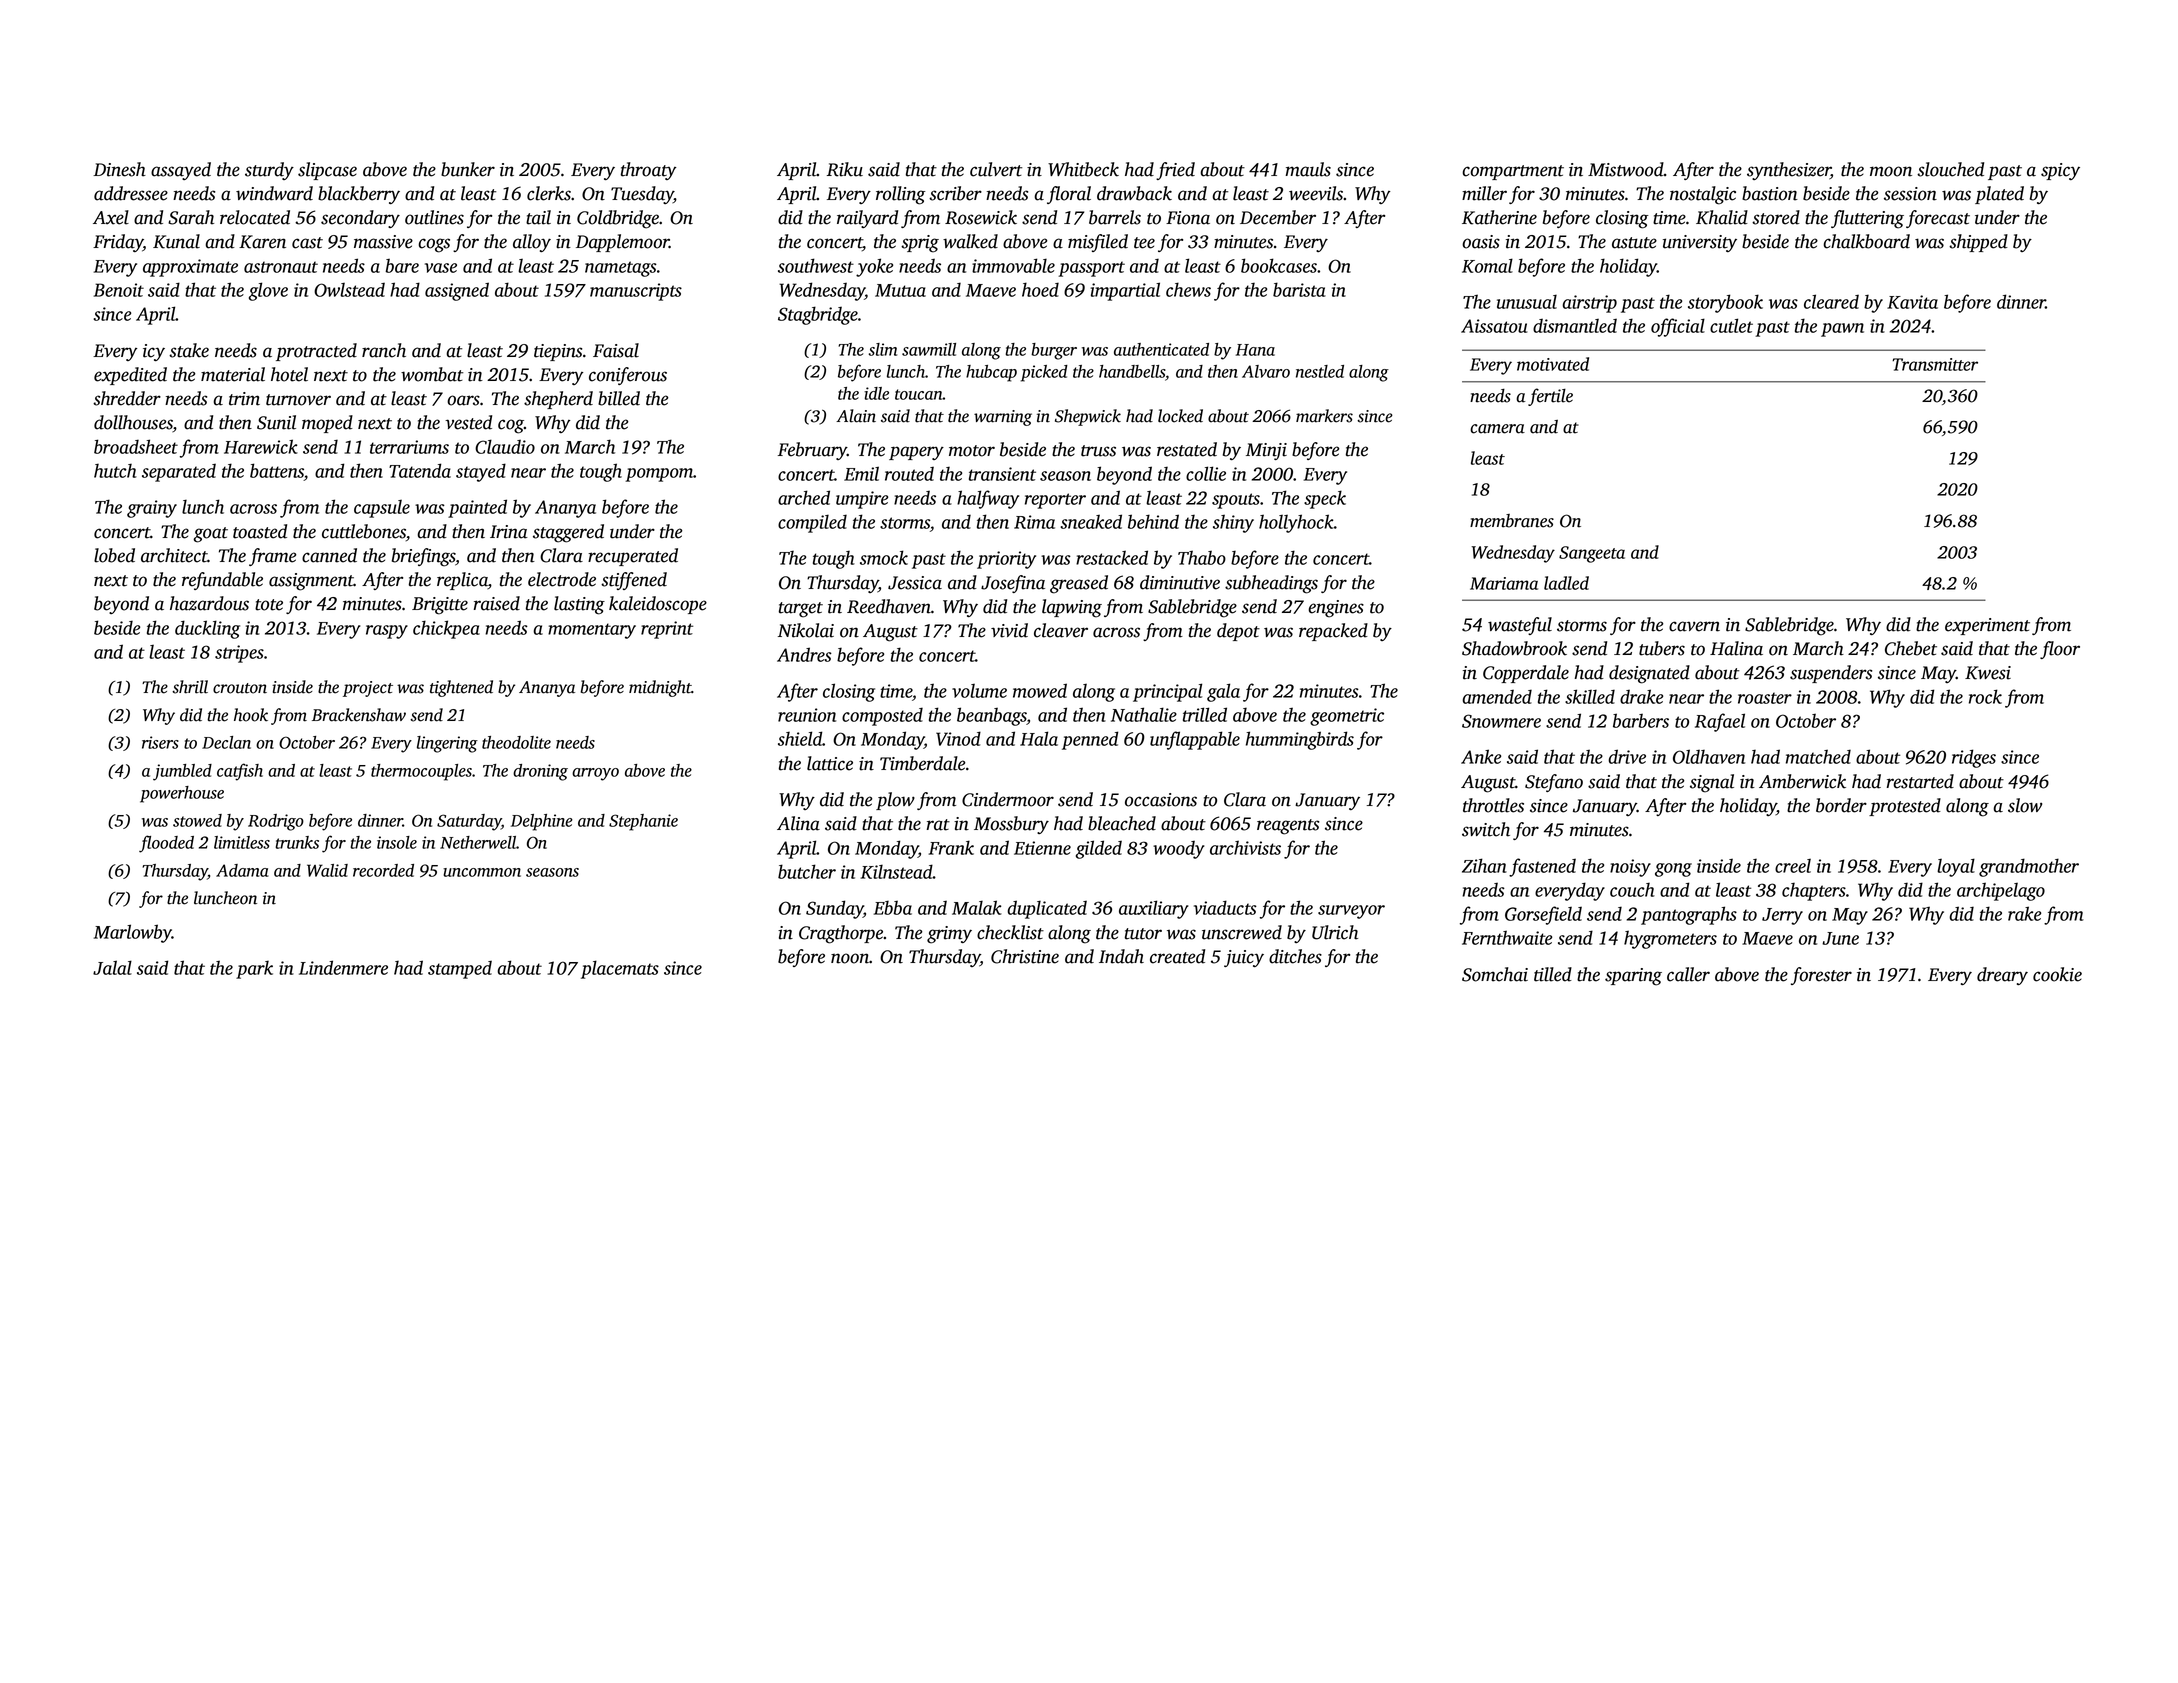  Describe the element at coordinates (1694, 626) in the screenshot. I see `cavern` at that location.
